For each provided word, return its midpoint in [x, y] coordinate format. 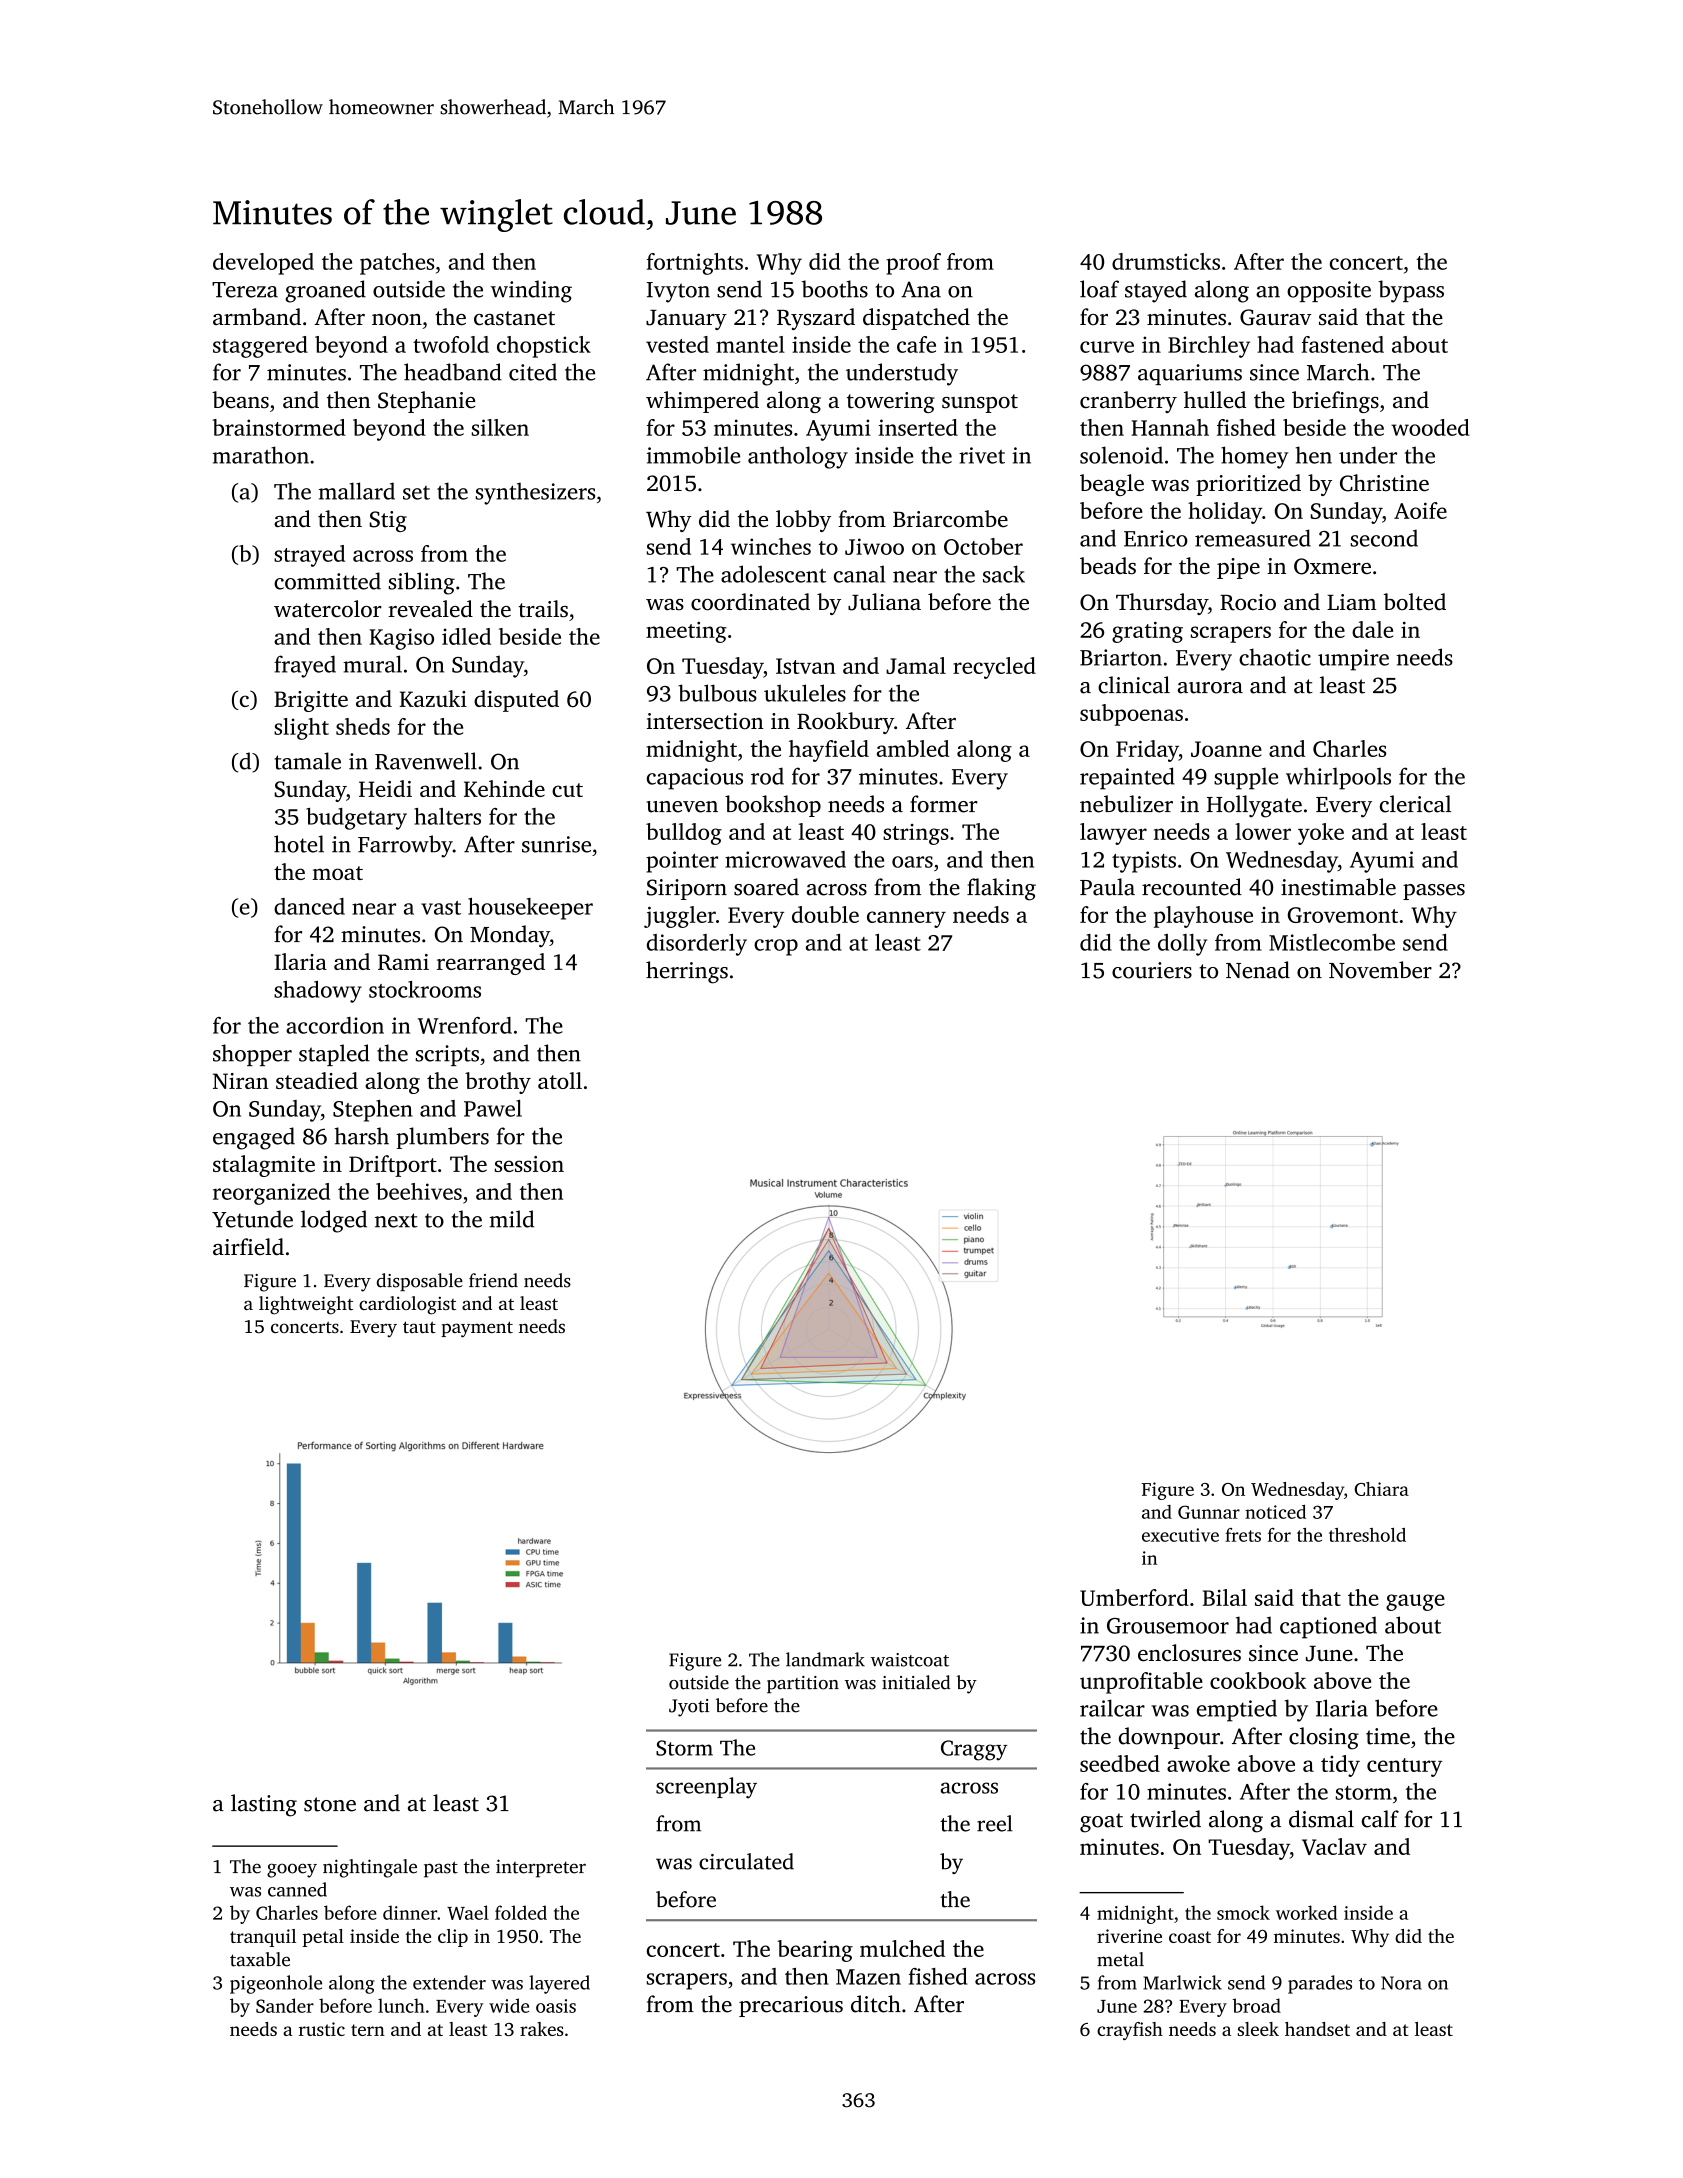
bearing [815, 1951]
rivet [982, 455]
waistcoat [910, 1660]
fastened [1343, 344]
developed [263, 264]
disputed [516, 701]
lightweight [306, 1305]
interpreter [541, 1868]
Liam [1352, 602]
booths [835, 289]
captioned [1328, 1627]
